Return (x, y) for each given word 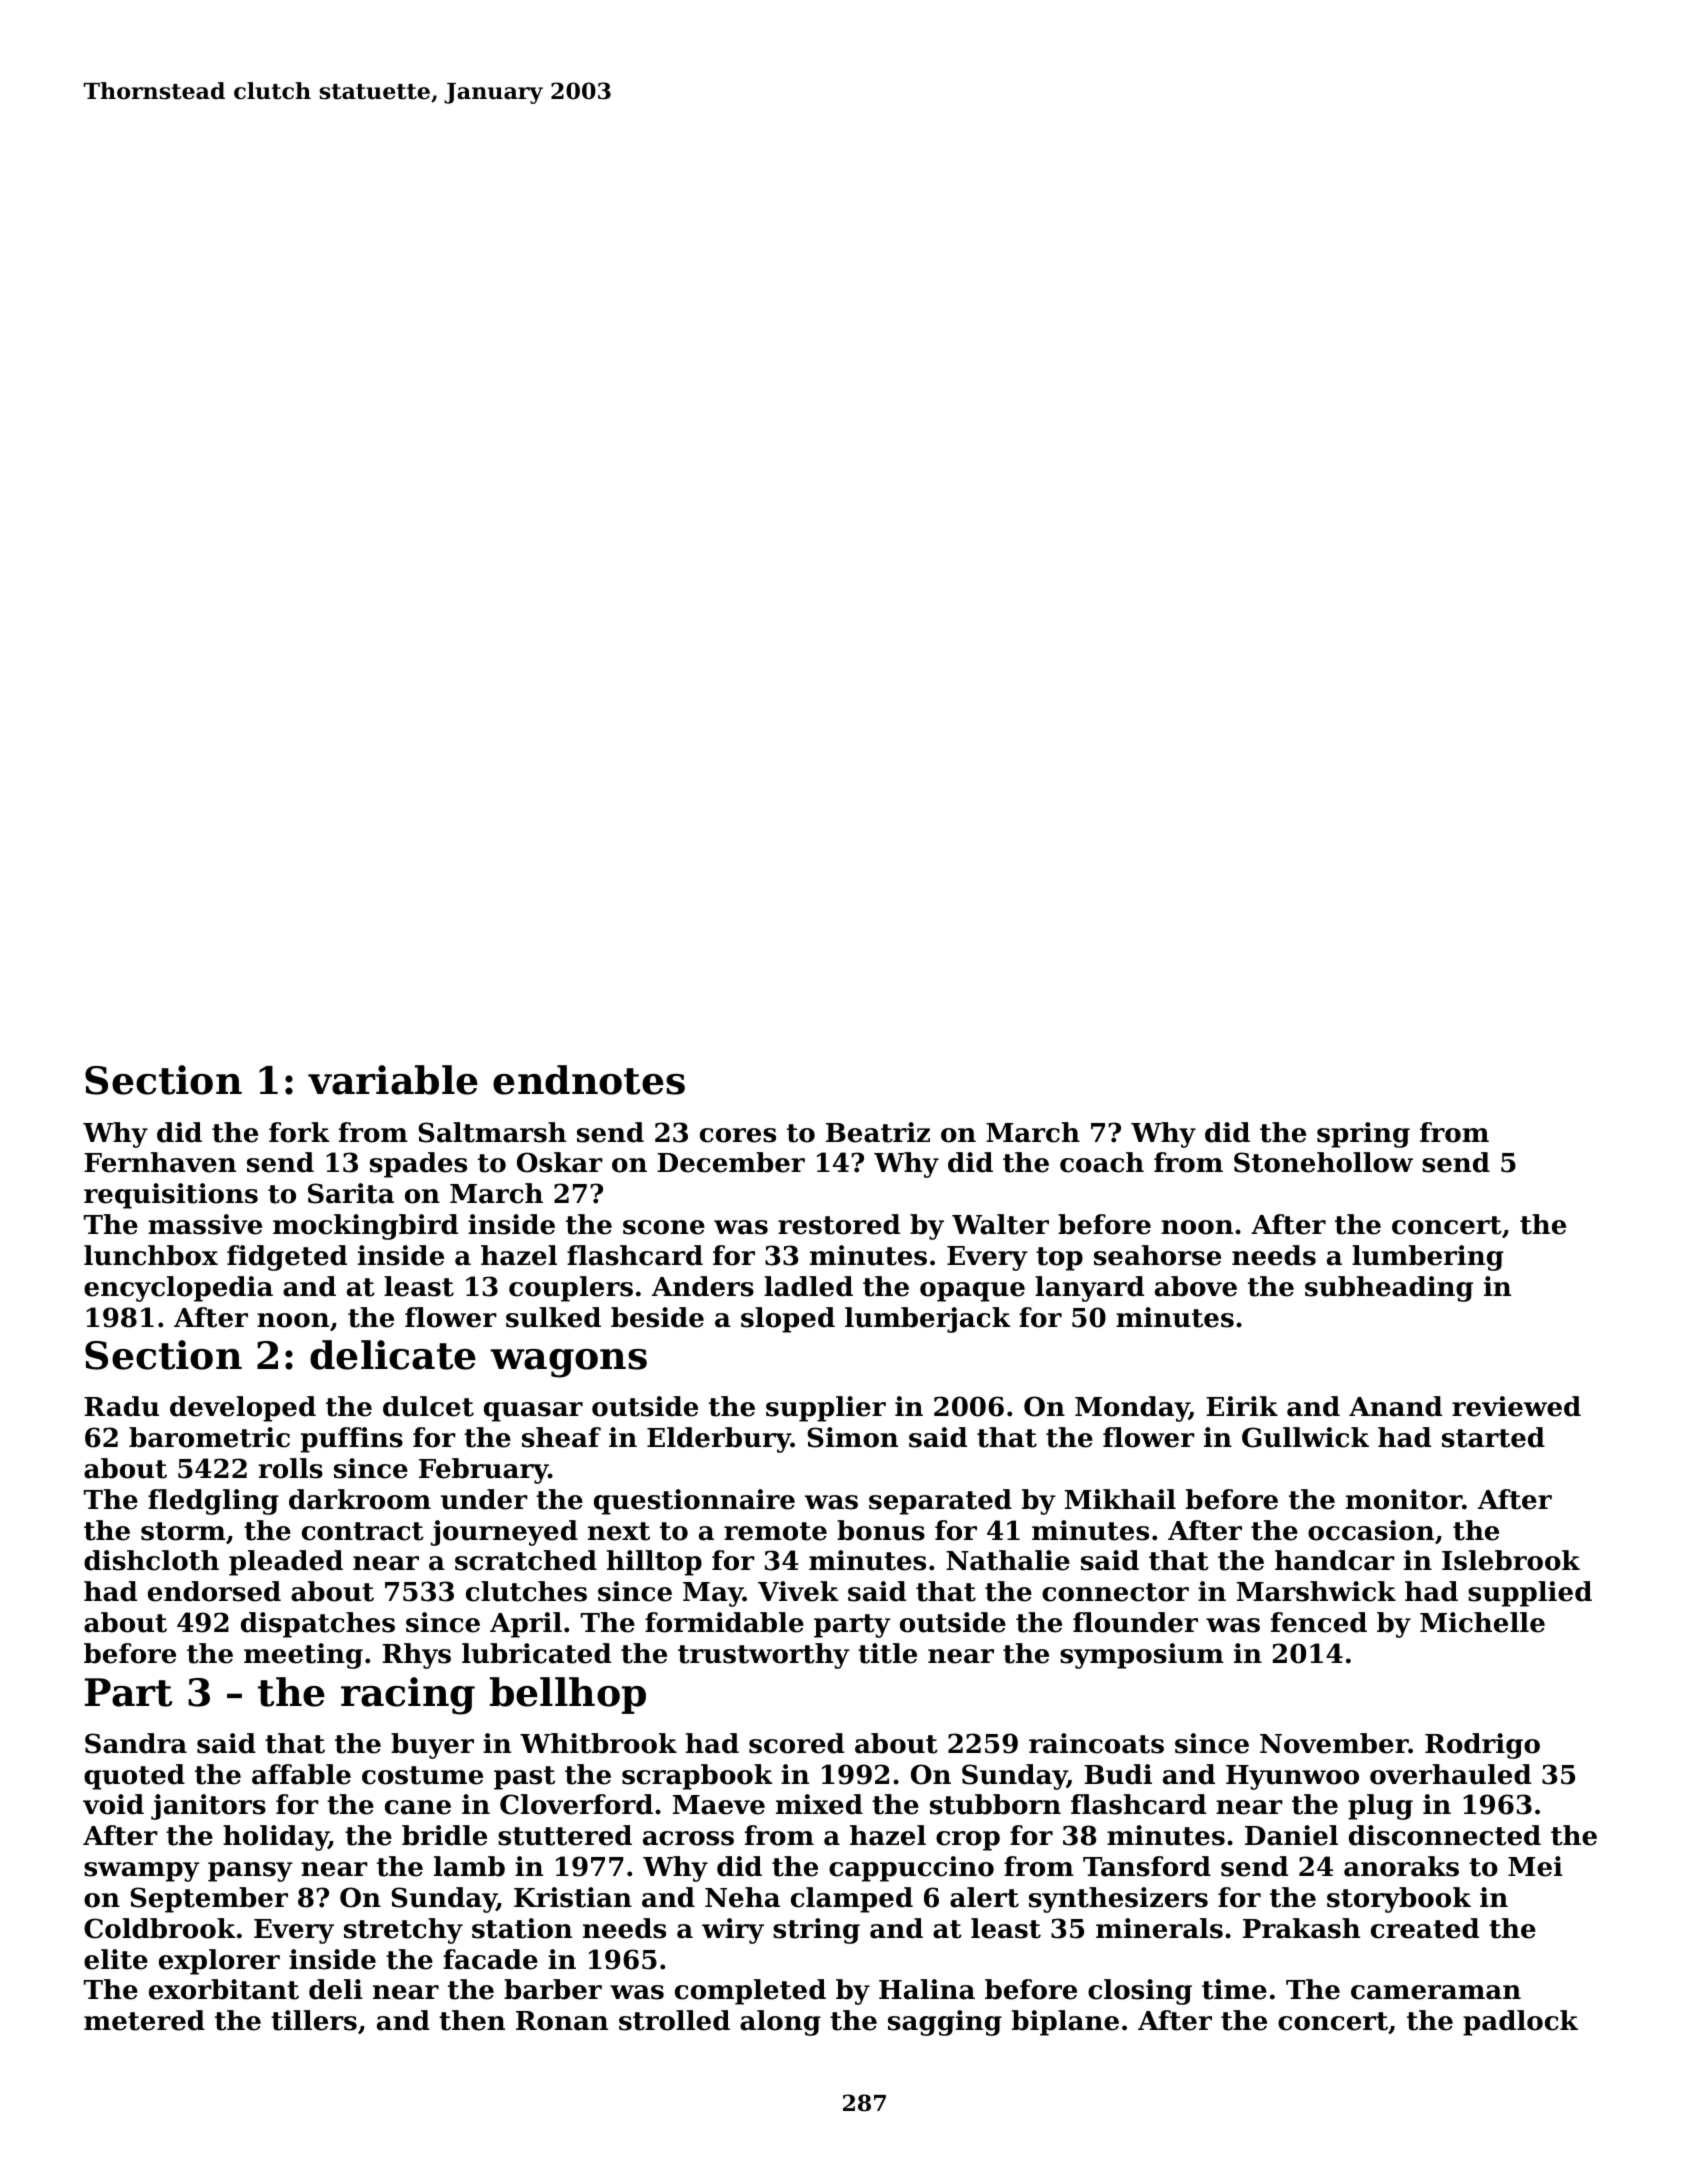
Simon (853, 1437)
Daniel (1291, 1835)
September (209, 1900)
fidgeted (287, 1258)
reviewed (1516, 1406)
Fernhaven (160, 1162)
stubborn (995, 1804)
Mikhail (1120, 1499)
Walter (1000, 1224)
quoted (134, 1777)
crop (968, 1841)
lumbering (1428, 1258)
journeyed (504, 1533)
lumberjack (928, 1320)
